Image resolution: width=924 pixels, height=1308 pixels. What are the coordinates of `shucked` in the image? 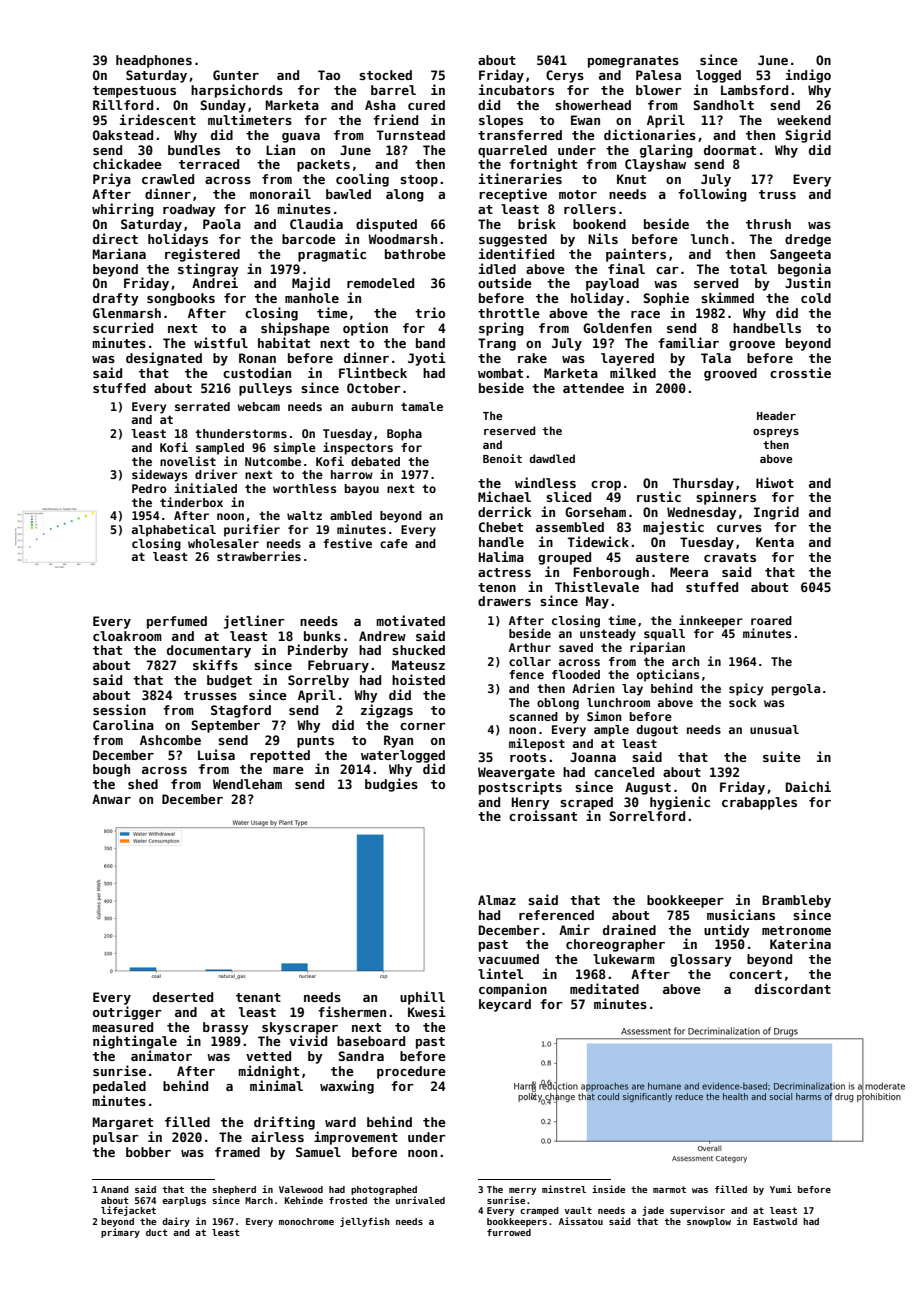 It's located at (418, 650).
